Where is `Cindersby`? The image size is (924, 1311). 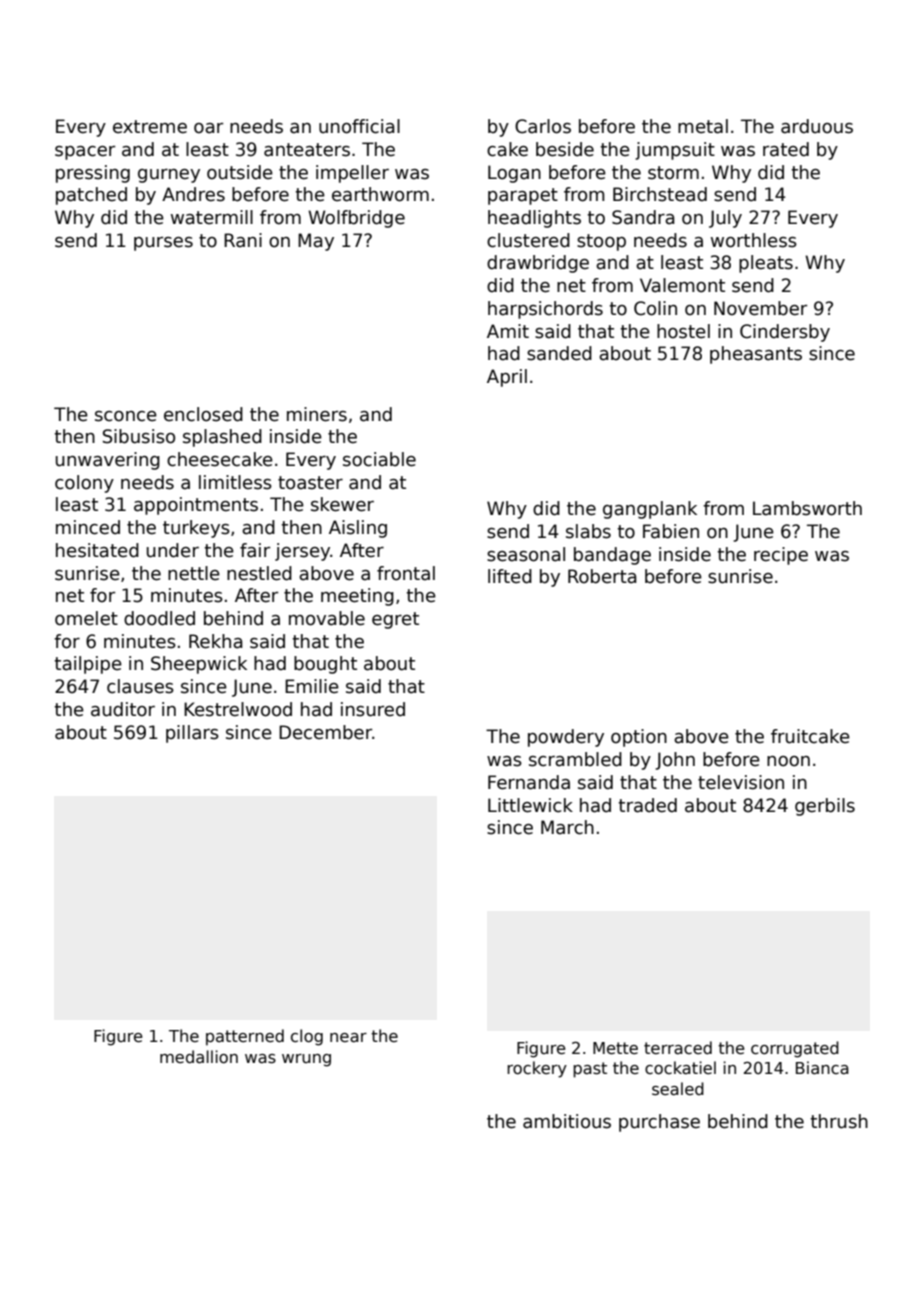
Cindersby is located at coordinates (785, 333).
